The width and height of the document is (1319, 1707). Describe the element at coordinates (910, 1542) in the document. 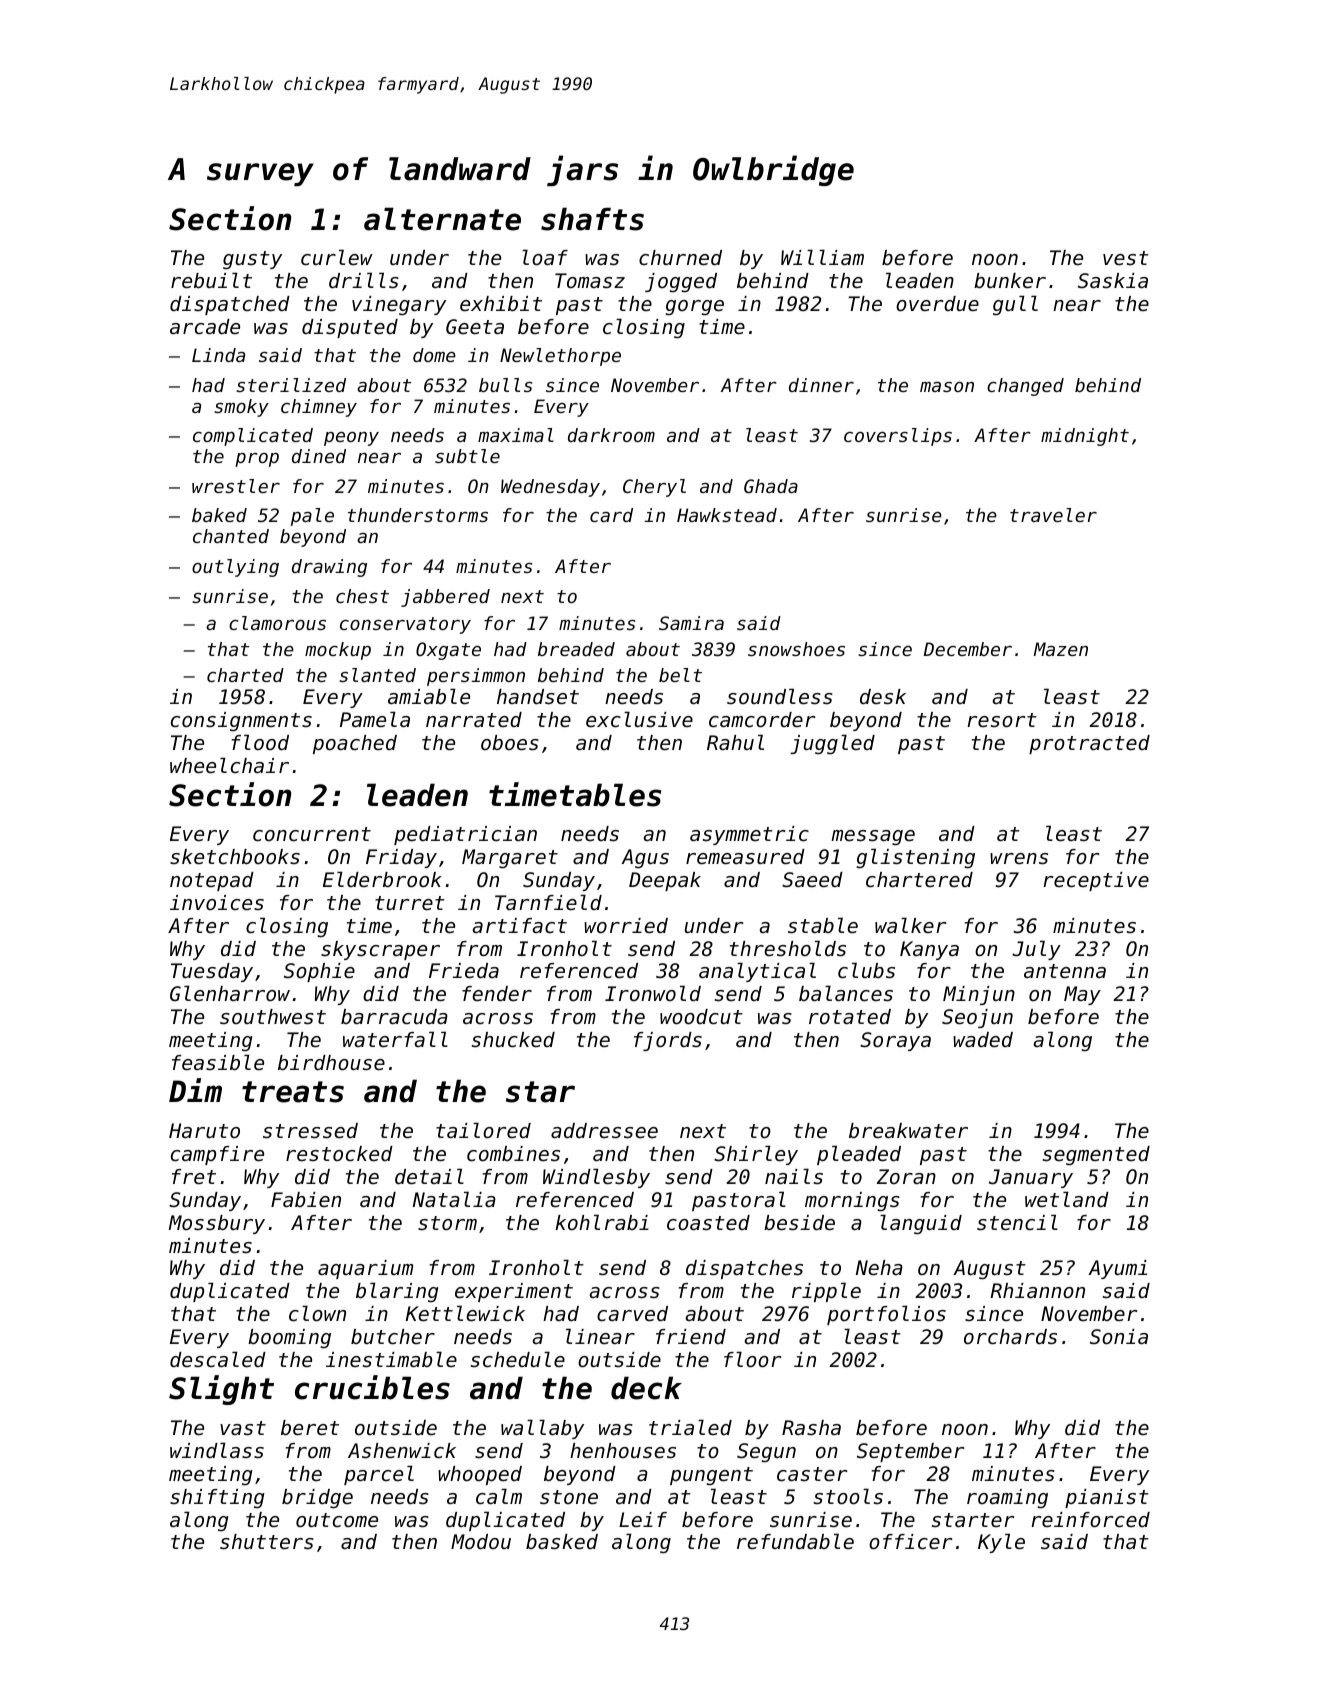

I see `officer` at that location.
